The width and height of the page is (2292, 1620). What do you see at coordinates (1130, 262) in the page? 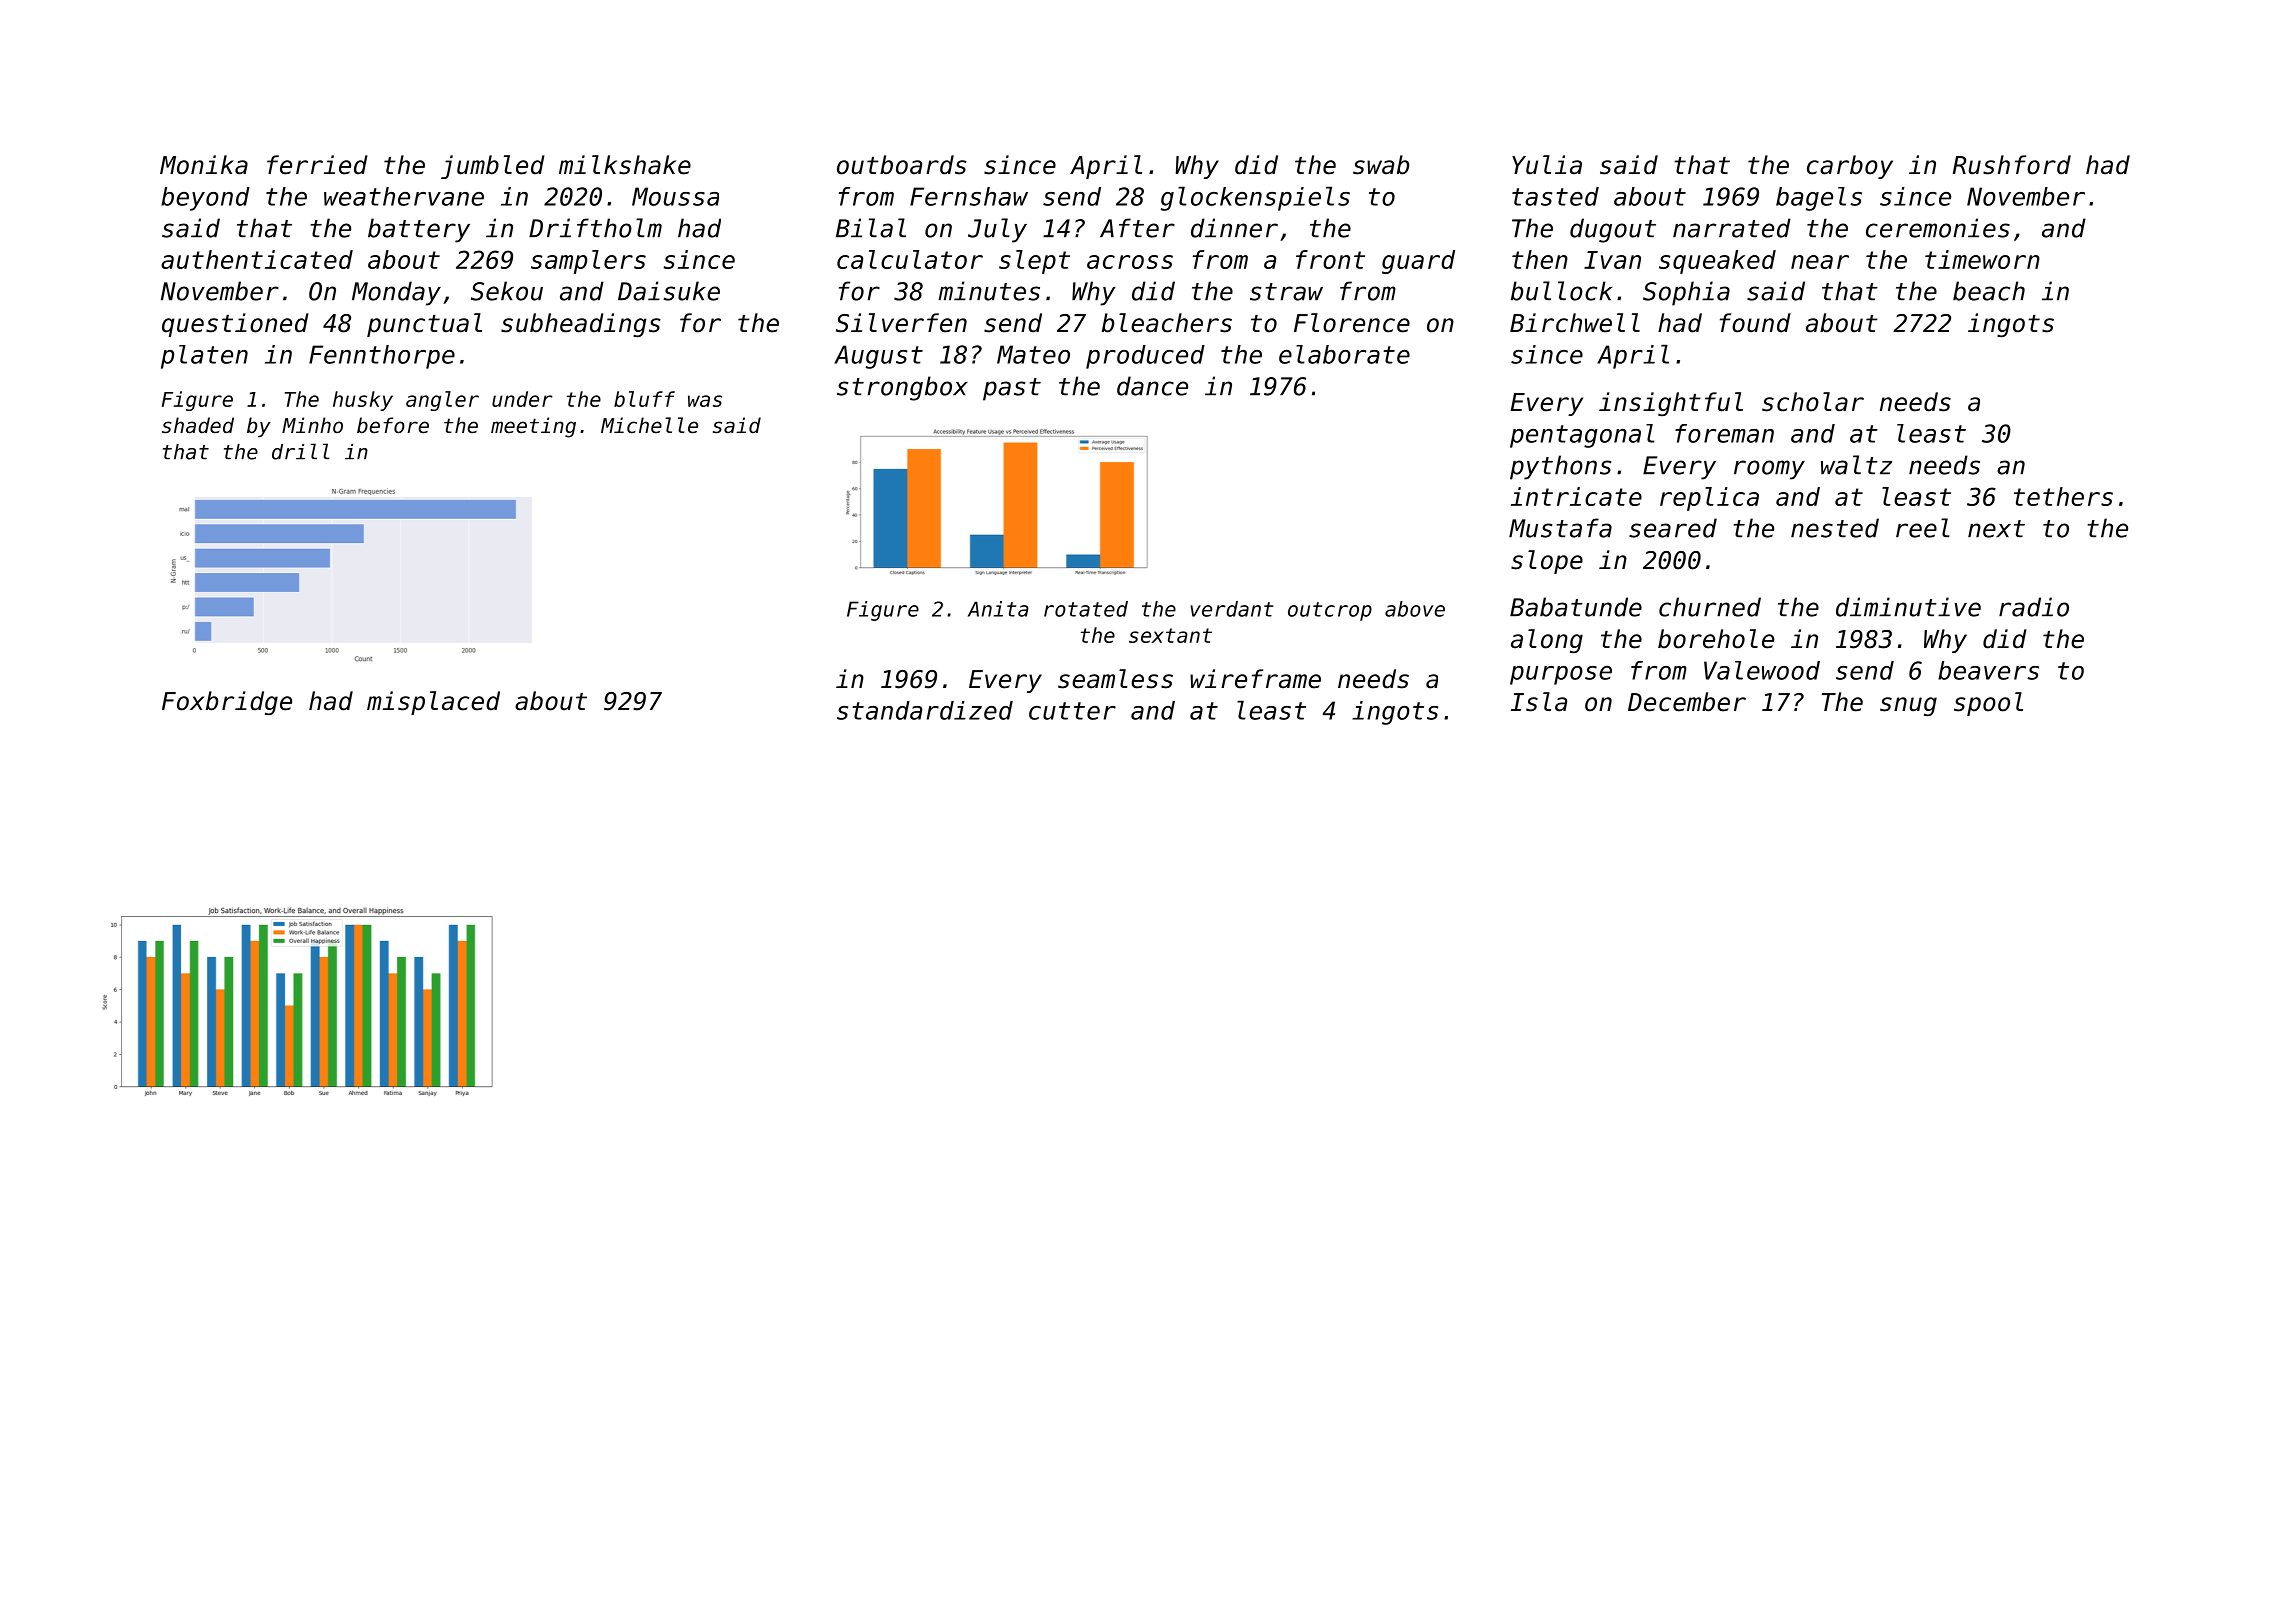
I see `across` at bounding box center [1130, 262].
